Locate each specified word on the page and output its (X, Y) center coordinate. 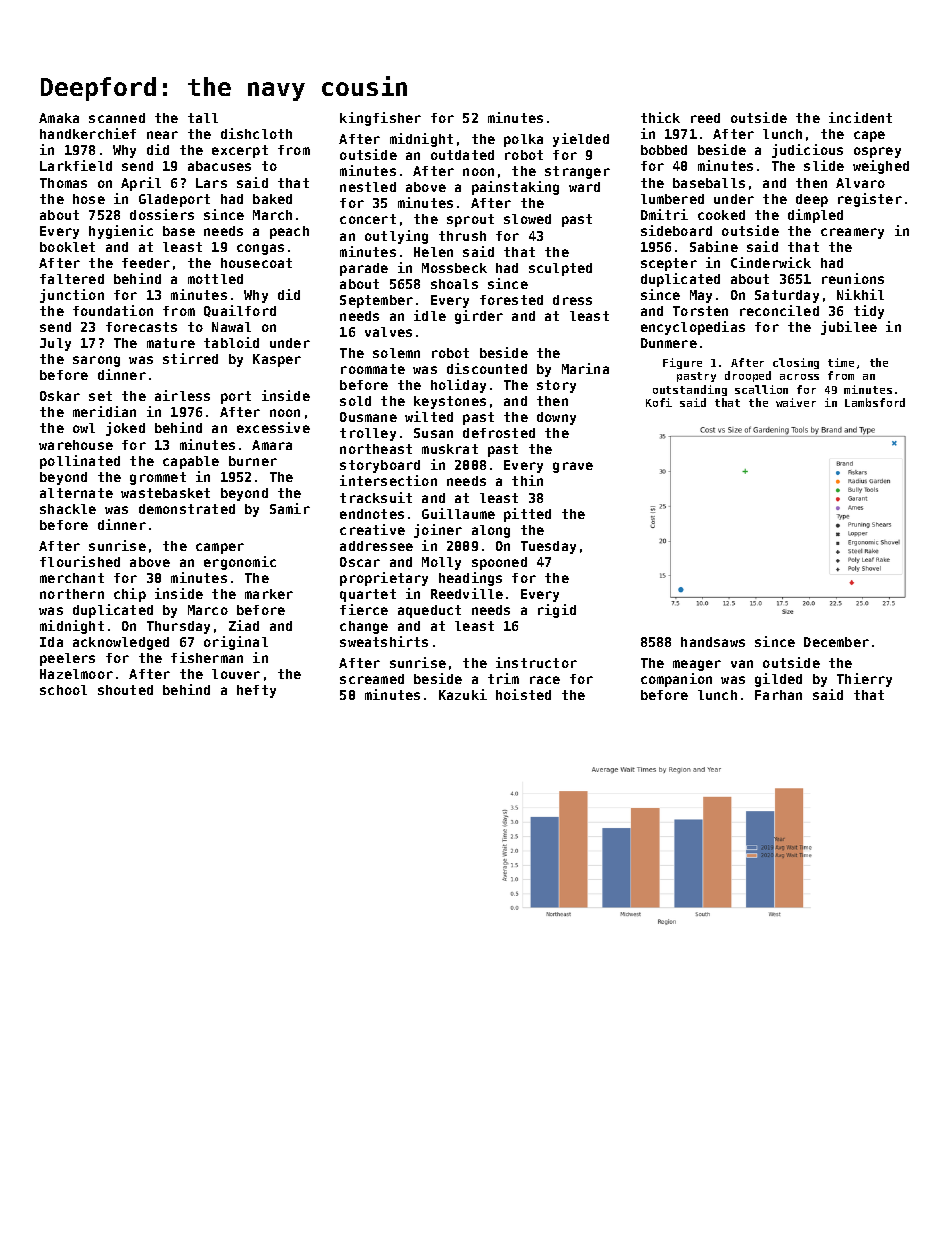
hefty (256, 691)
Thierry (864, 680)
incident (860, 117)
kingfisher (380, 119)
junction (72, 296)
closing (796, 363)
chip (130, 595)
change (364, 627)
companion (676, 680)
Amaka (59, 118)
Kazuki (463, 694)
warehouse (76, 445)
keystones (450, 402)
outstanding (690, 390)
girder (479, 317)
